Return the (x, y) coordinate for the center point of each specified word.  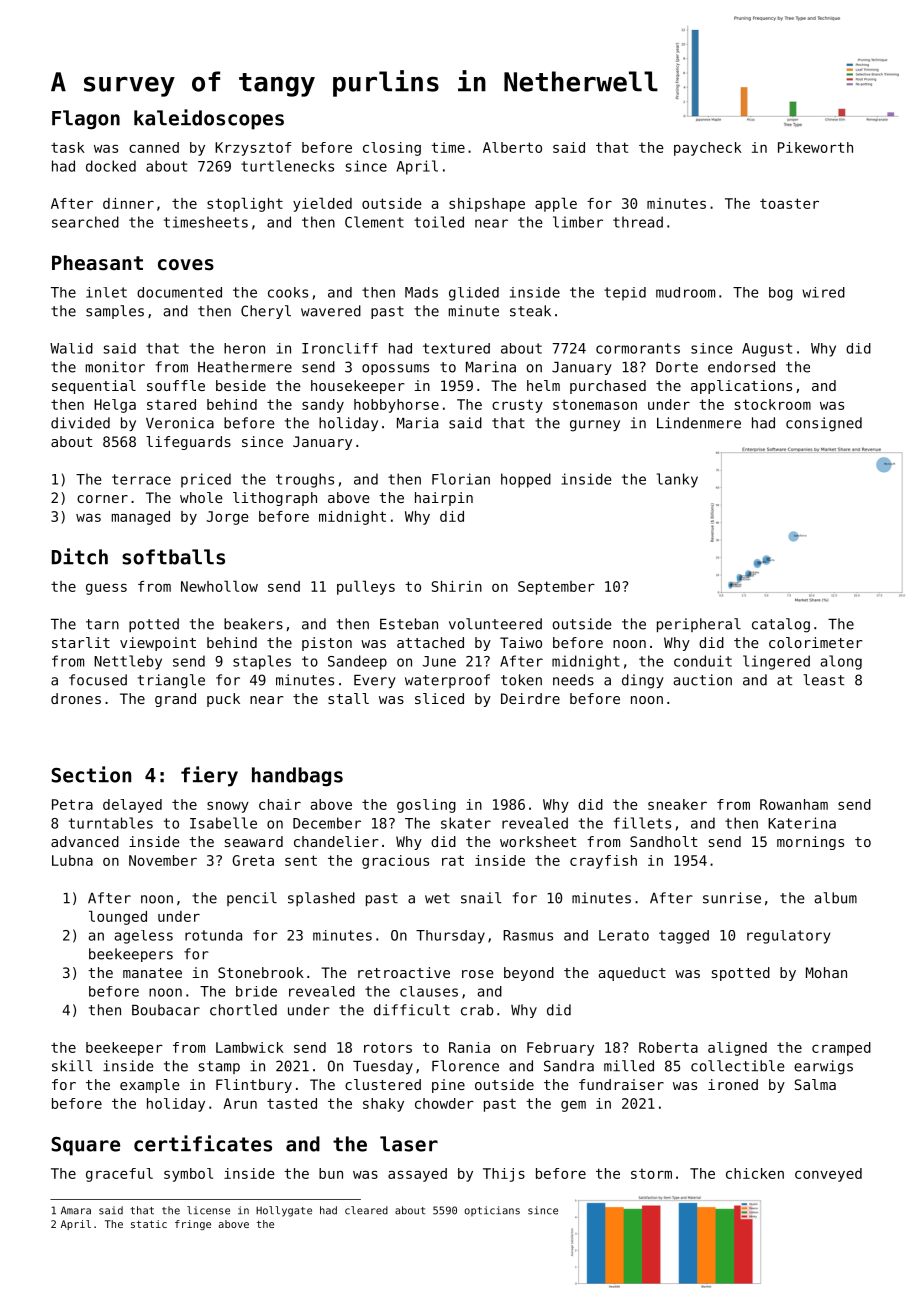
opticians (492, 1211)
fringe (193, 1225)
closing (392, 149)
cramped (841, 1049)
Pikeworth (815, 147)
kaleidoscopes (209, 119)
